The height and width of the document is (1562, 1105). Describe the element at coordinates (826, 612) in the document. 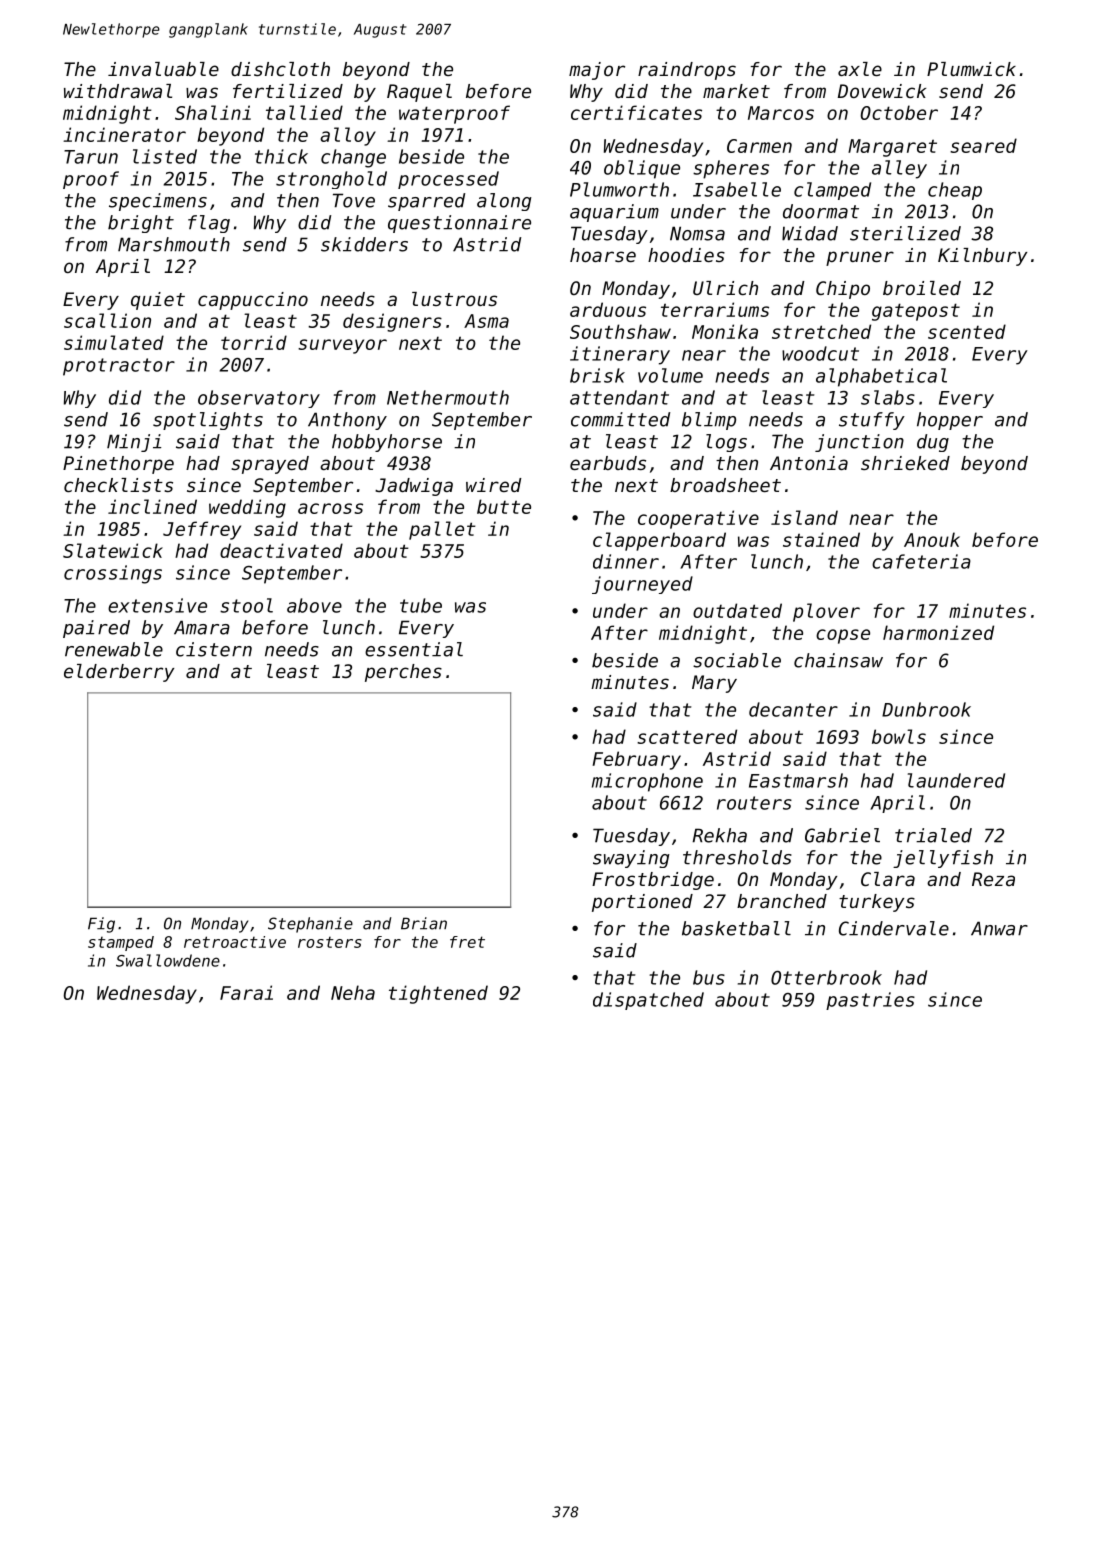

I see `plover` at that location.
